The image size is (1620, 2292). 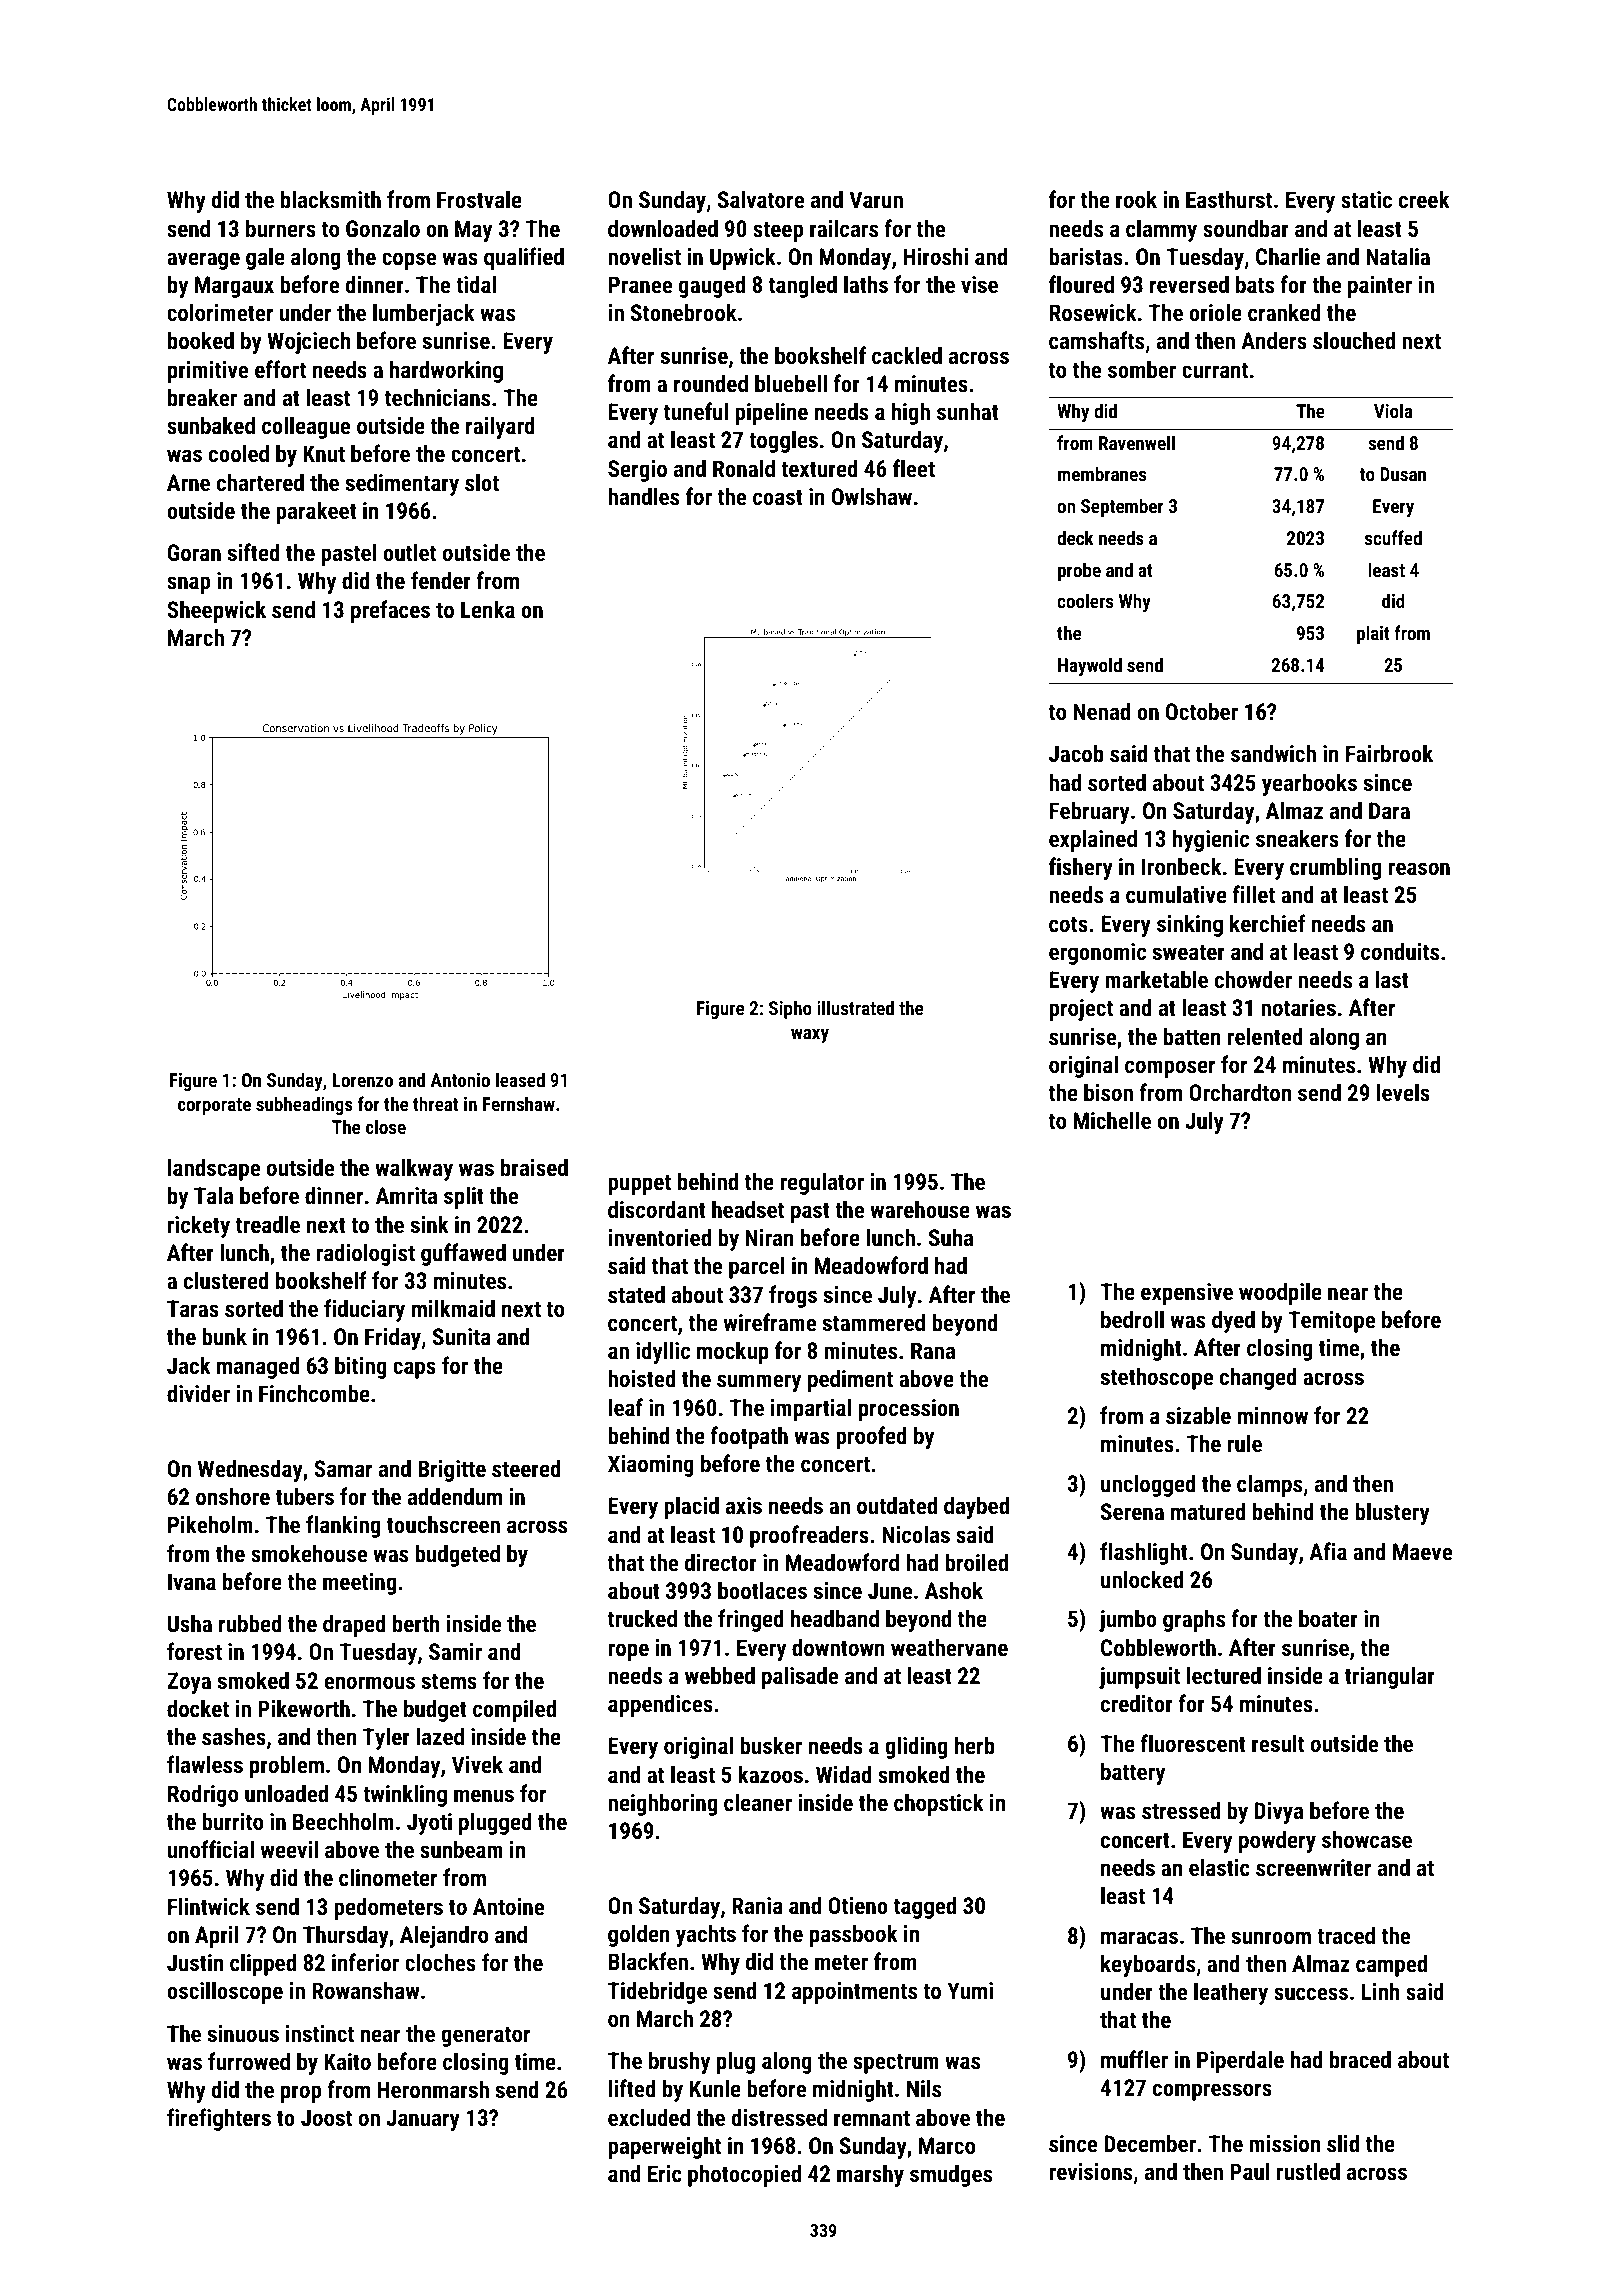 What do you see at coordinates (1161, 230) in the page?
I see `clammy` at bounding box center [1161, 230].
